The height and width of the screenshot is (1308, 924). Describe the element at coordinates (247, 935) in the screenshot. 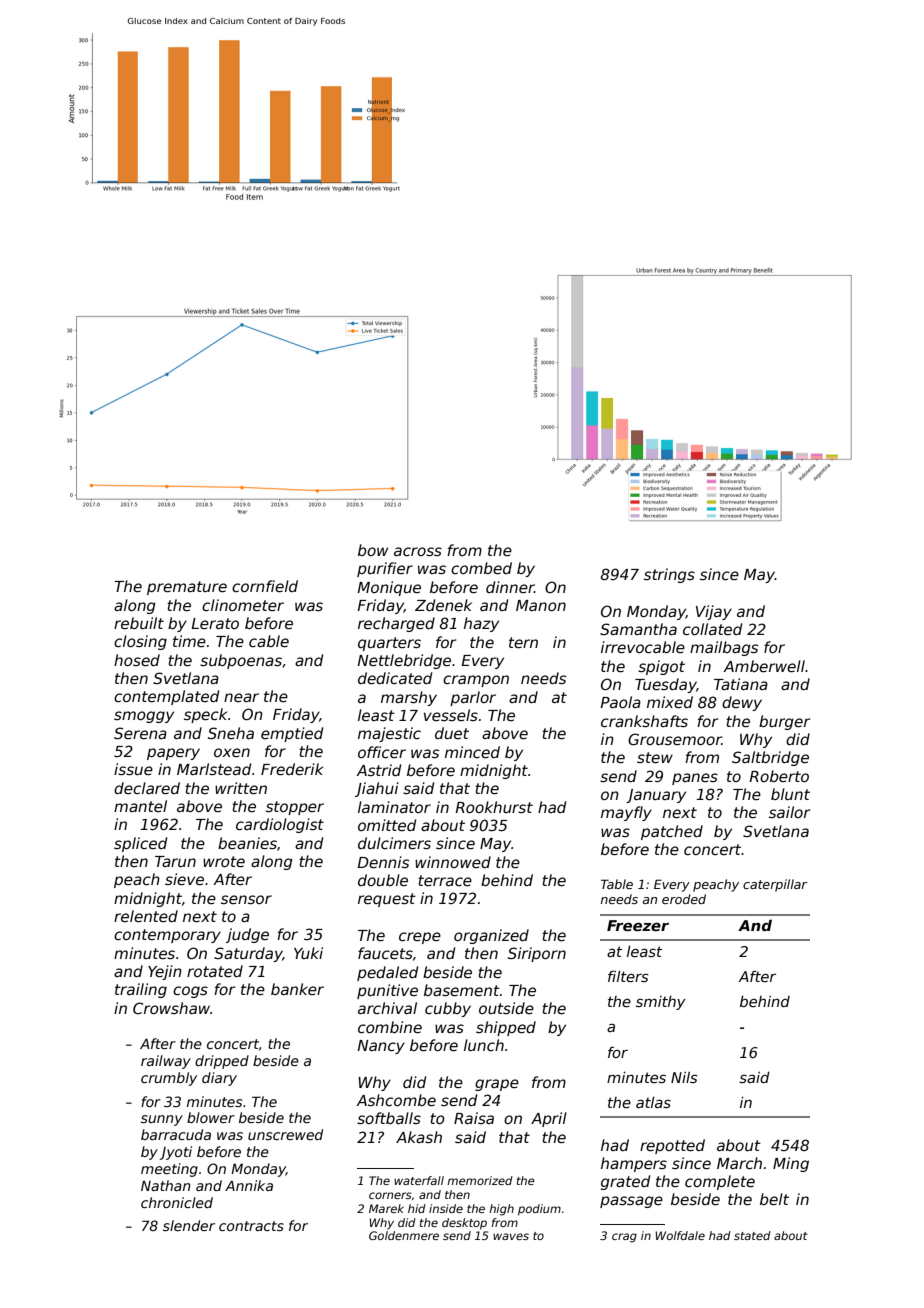

I see `judge` at that location.
